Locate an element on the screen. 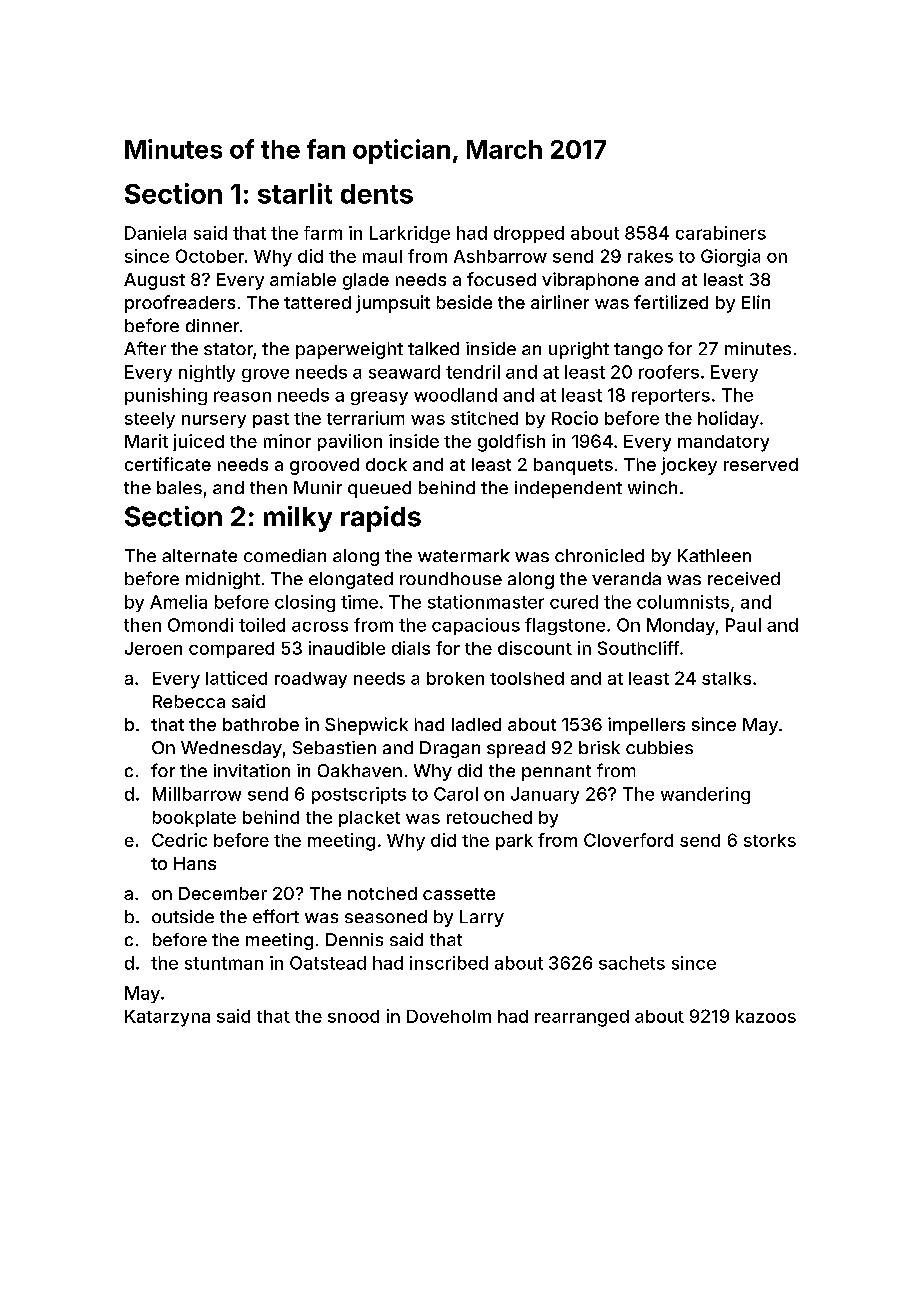 The width and height of the screenshot is (924, 1314). Doveholm is located at coordinates (449, 1016).
